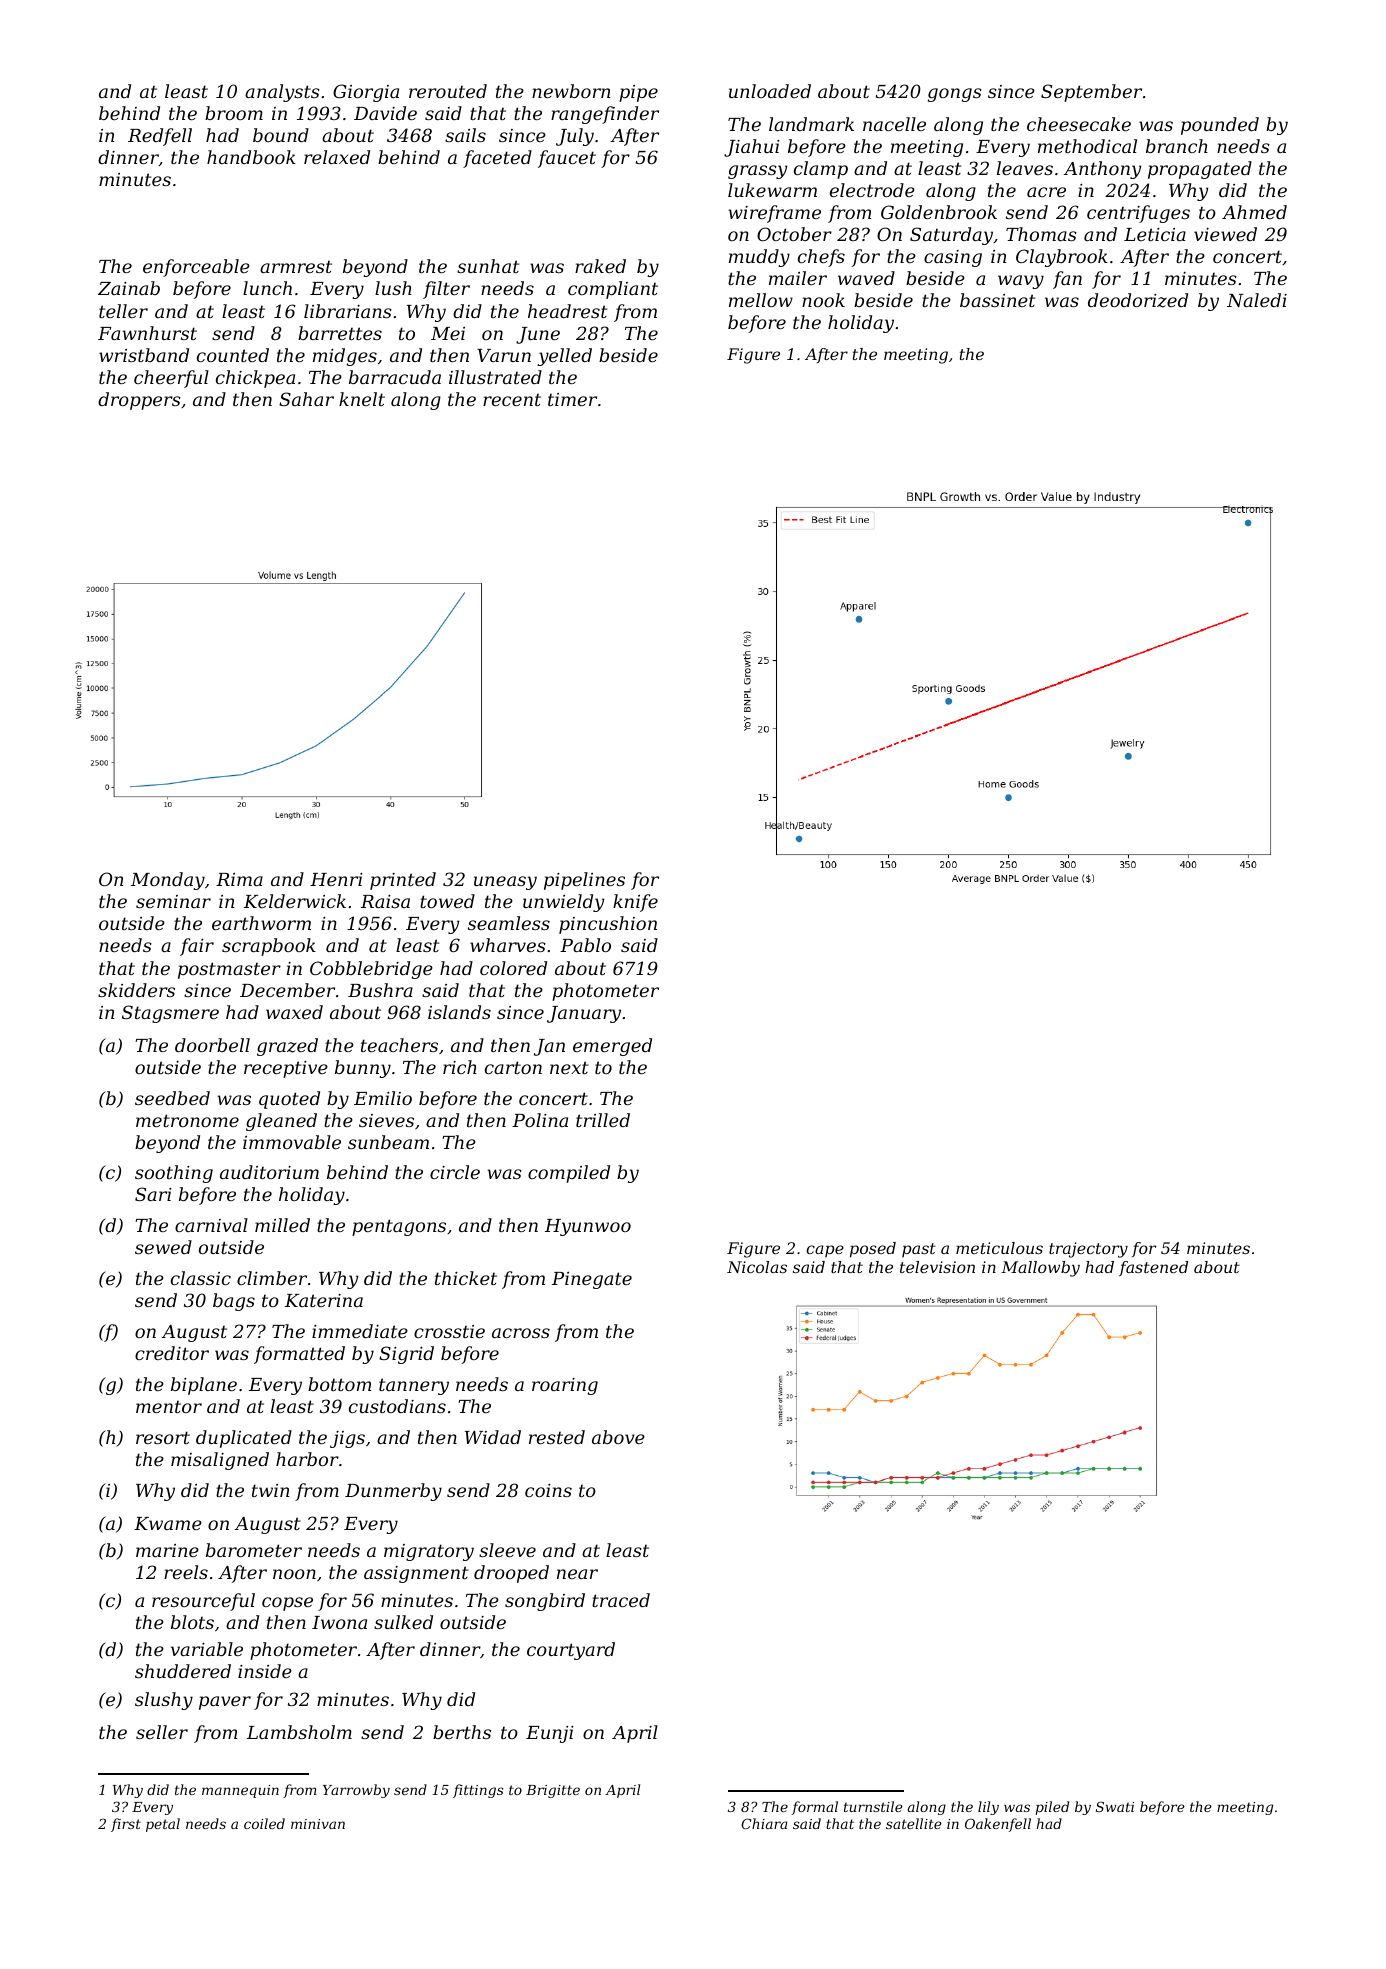 The height and width of the document is (1969, 1386). I want to click on emerged, so click(612, 1047).
